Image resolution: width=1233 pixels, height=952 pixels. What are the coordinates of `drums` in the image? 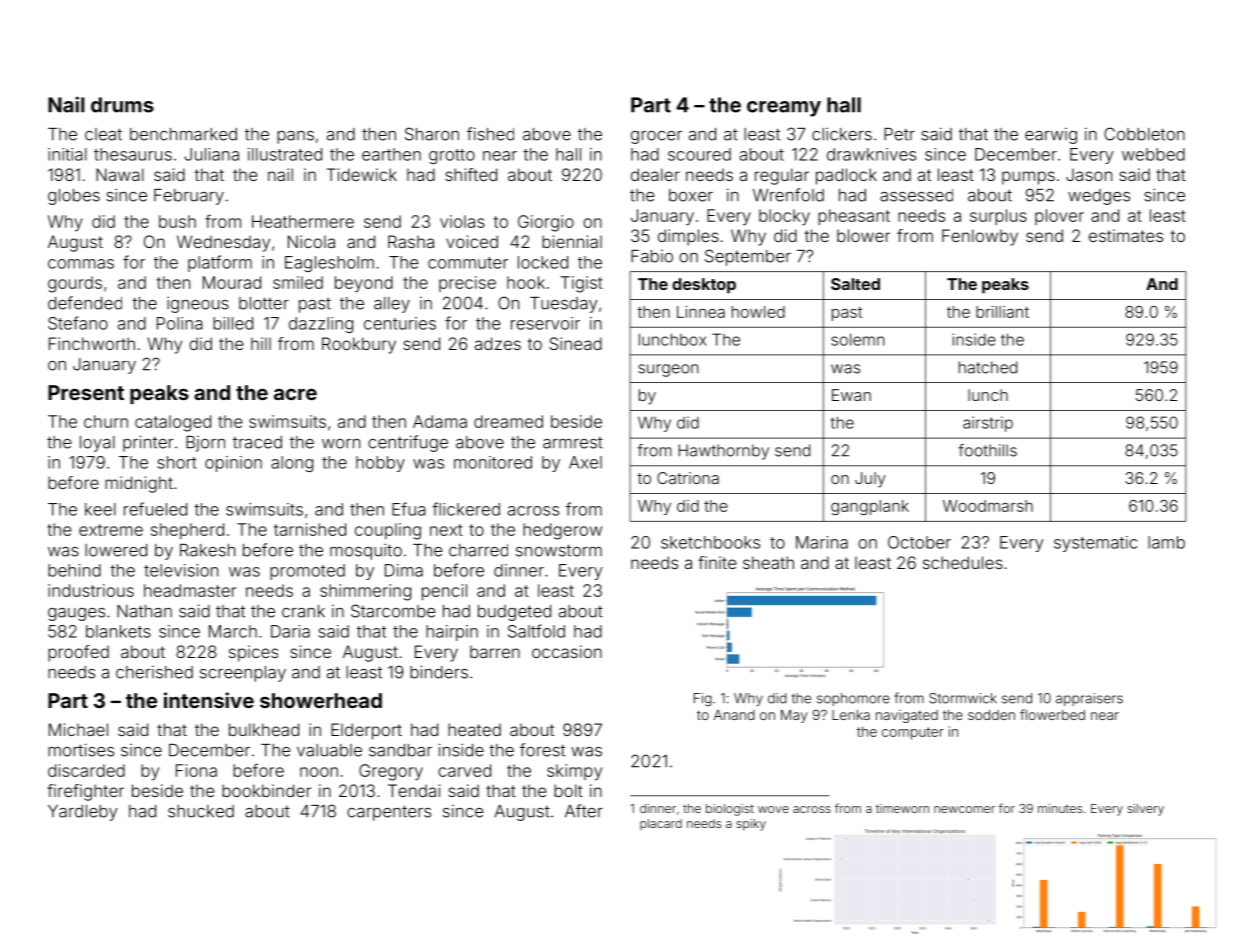 It's located at (122, 105).
